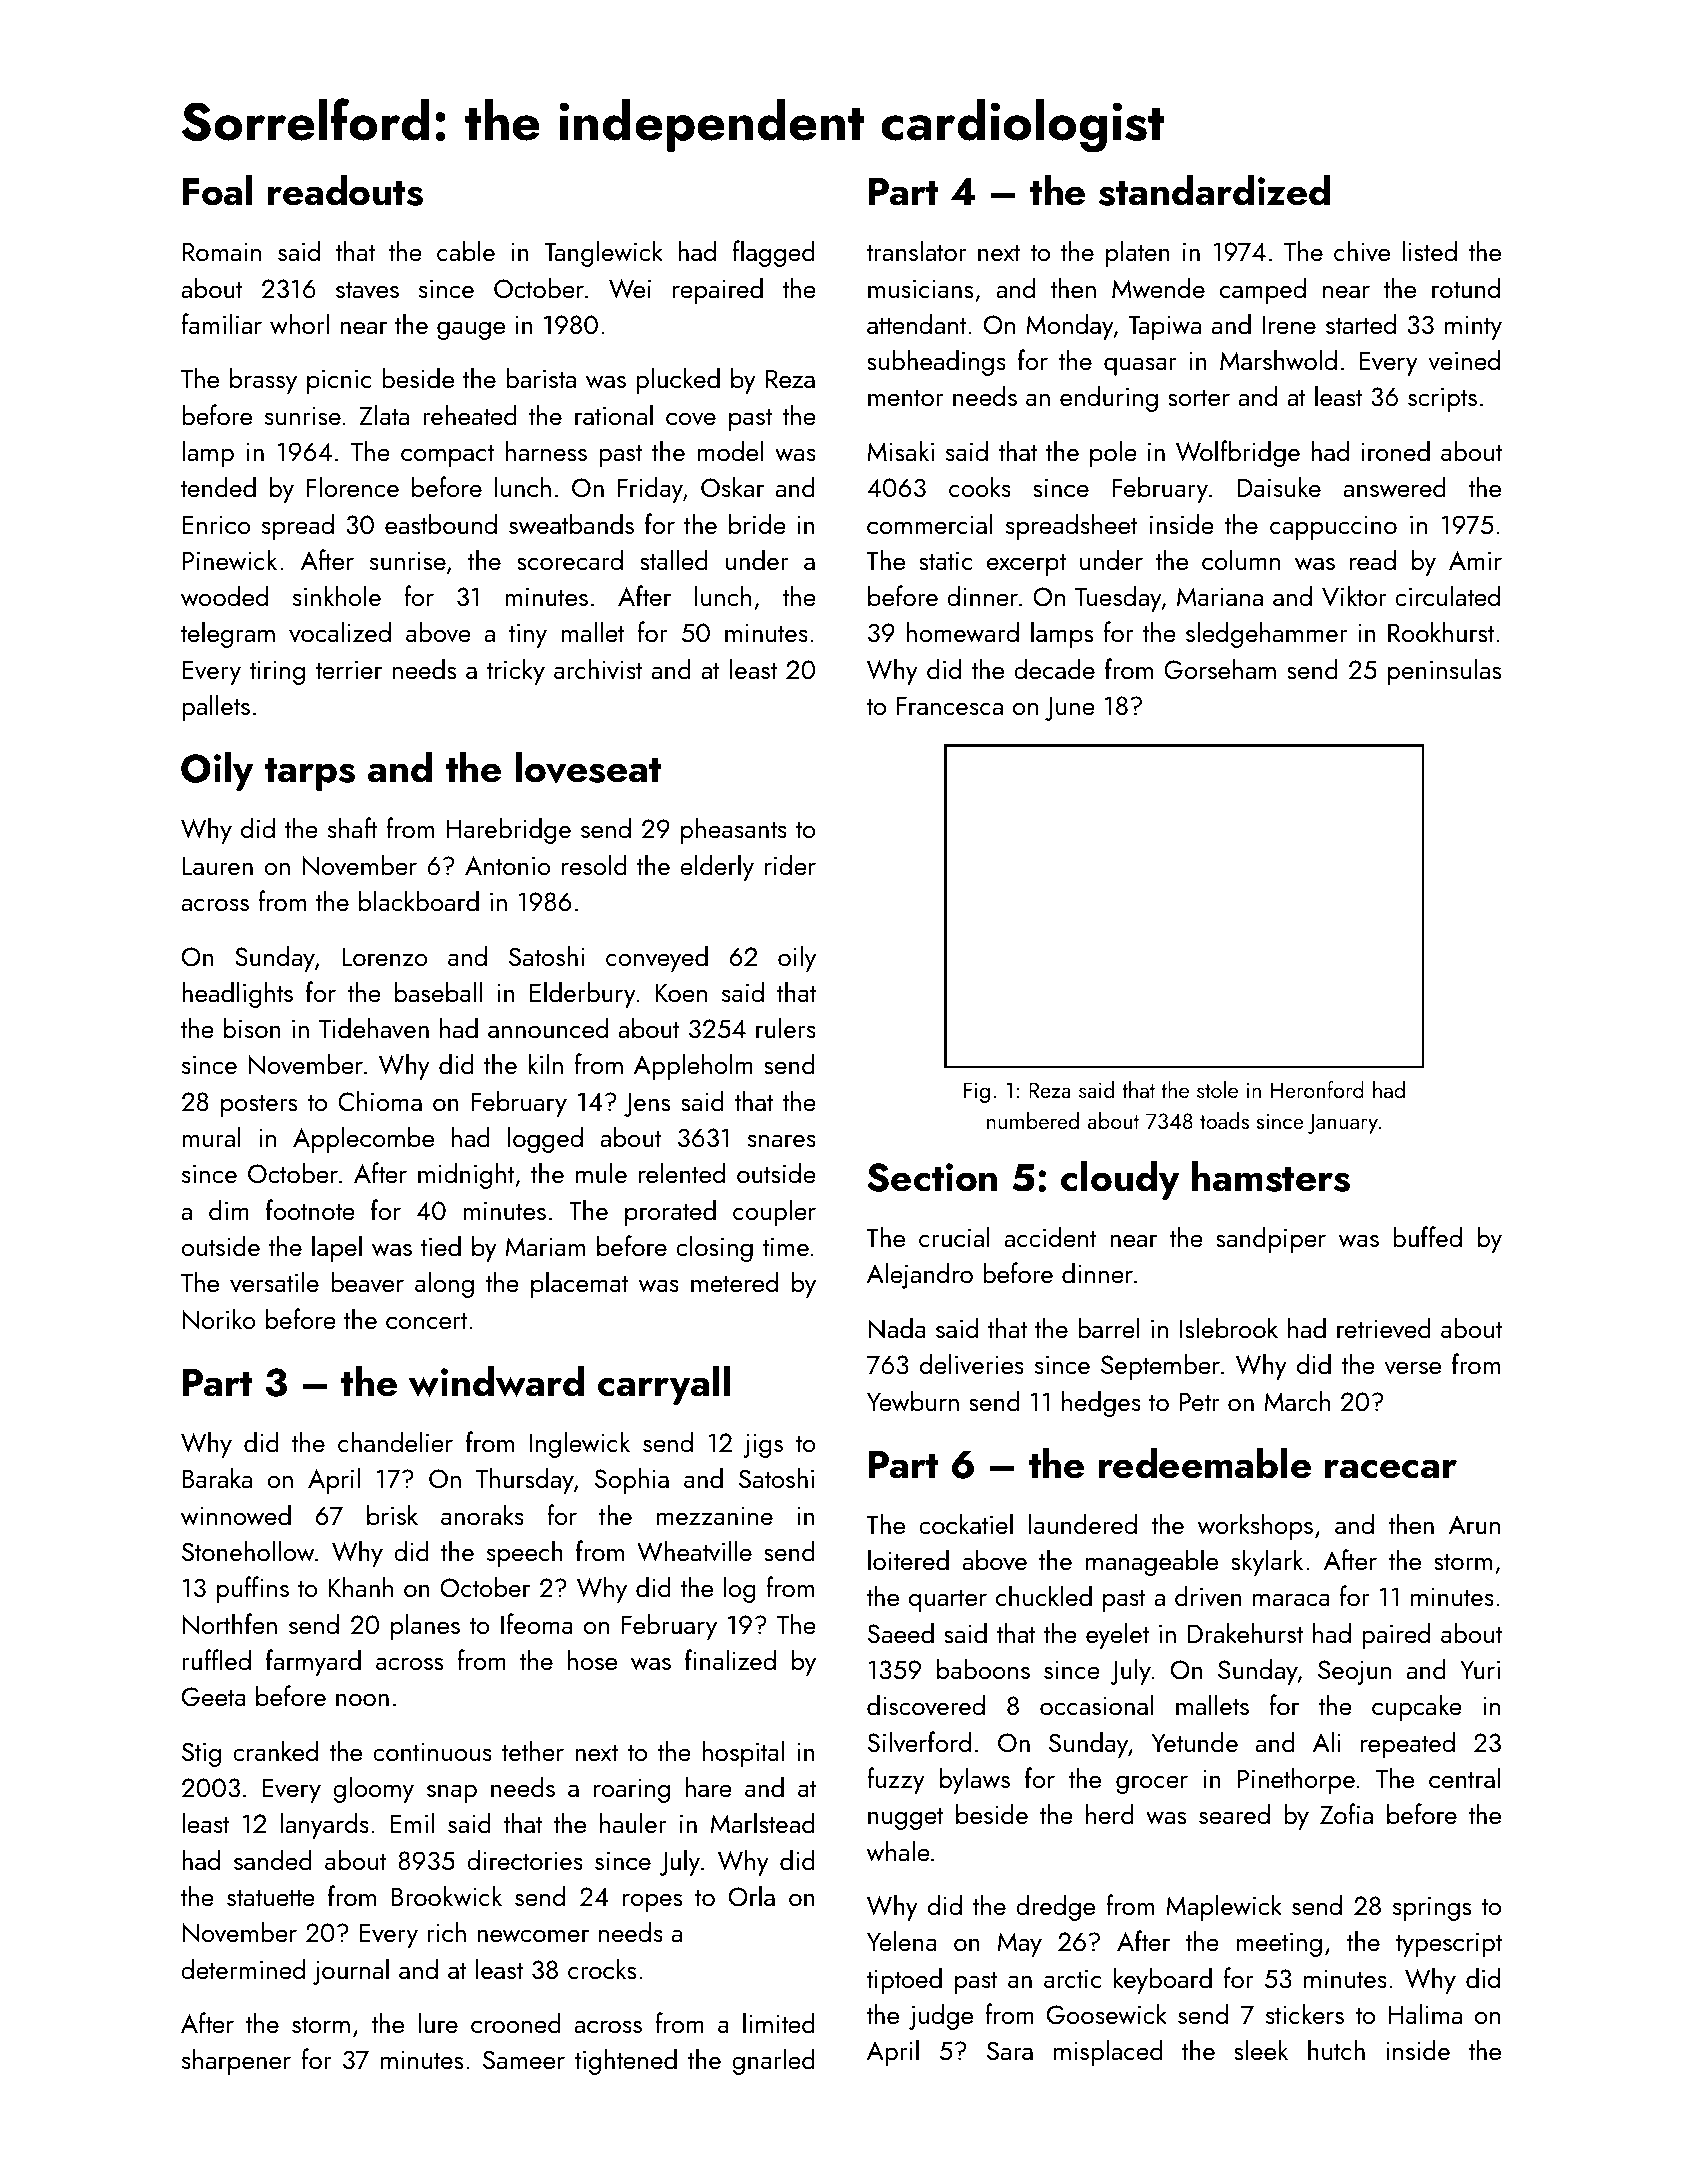 The height and width of the document is (2178, 1683). What do you see at coordinates (222, 251) in the document?
I see `Romain` at bounding box center [222, 251].
